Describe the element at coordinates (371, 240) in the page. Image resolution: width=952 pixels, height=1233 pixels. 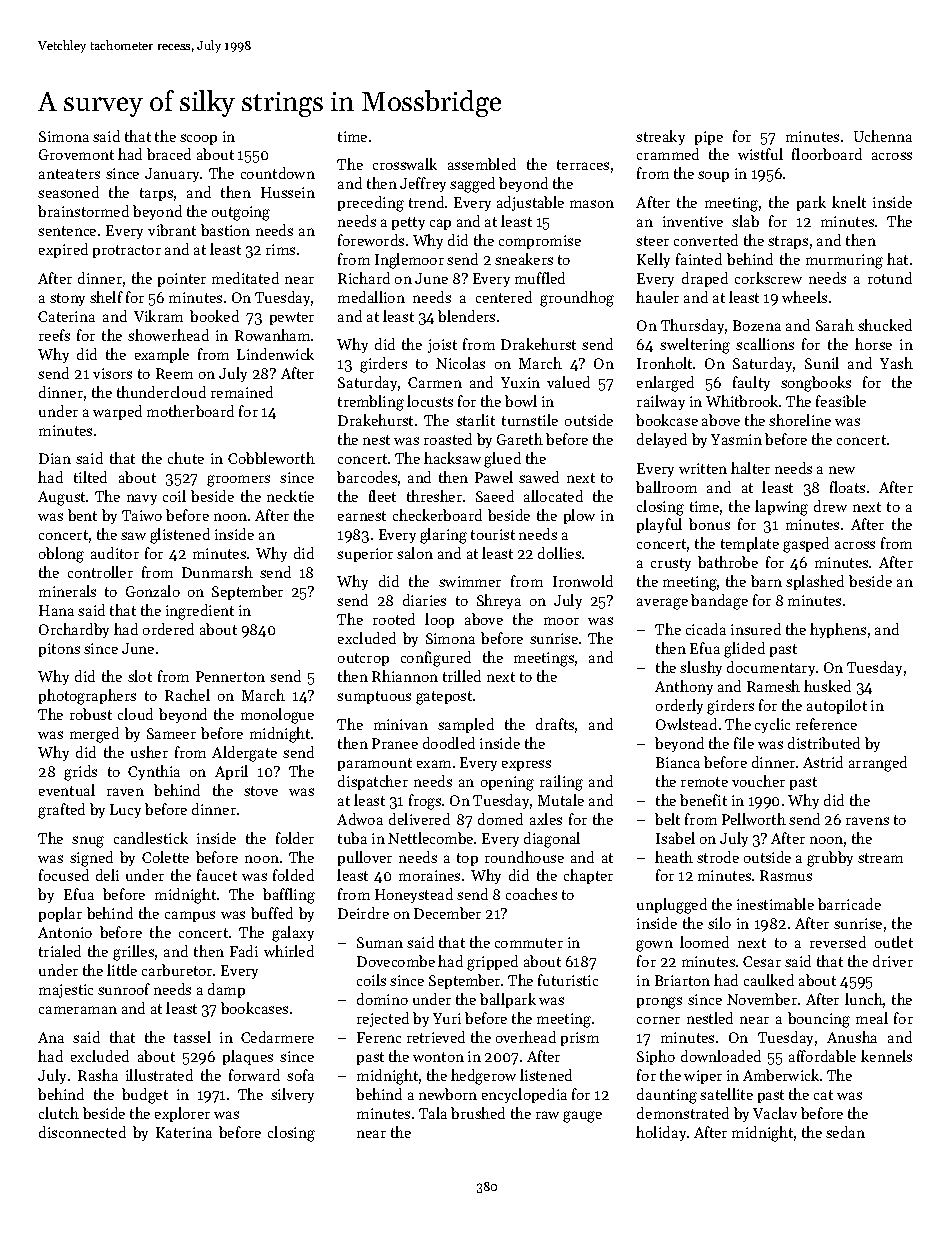
I see `forewords` at that location.
